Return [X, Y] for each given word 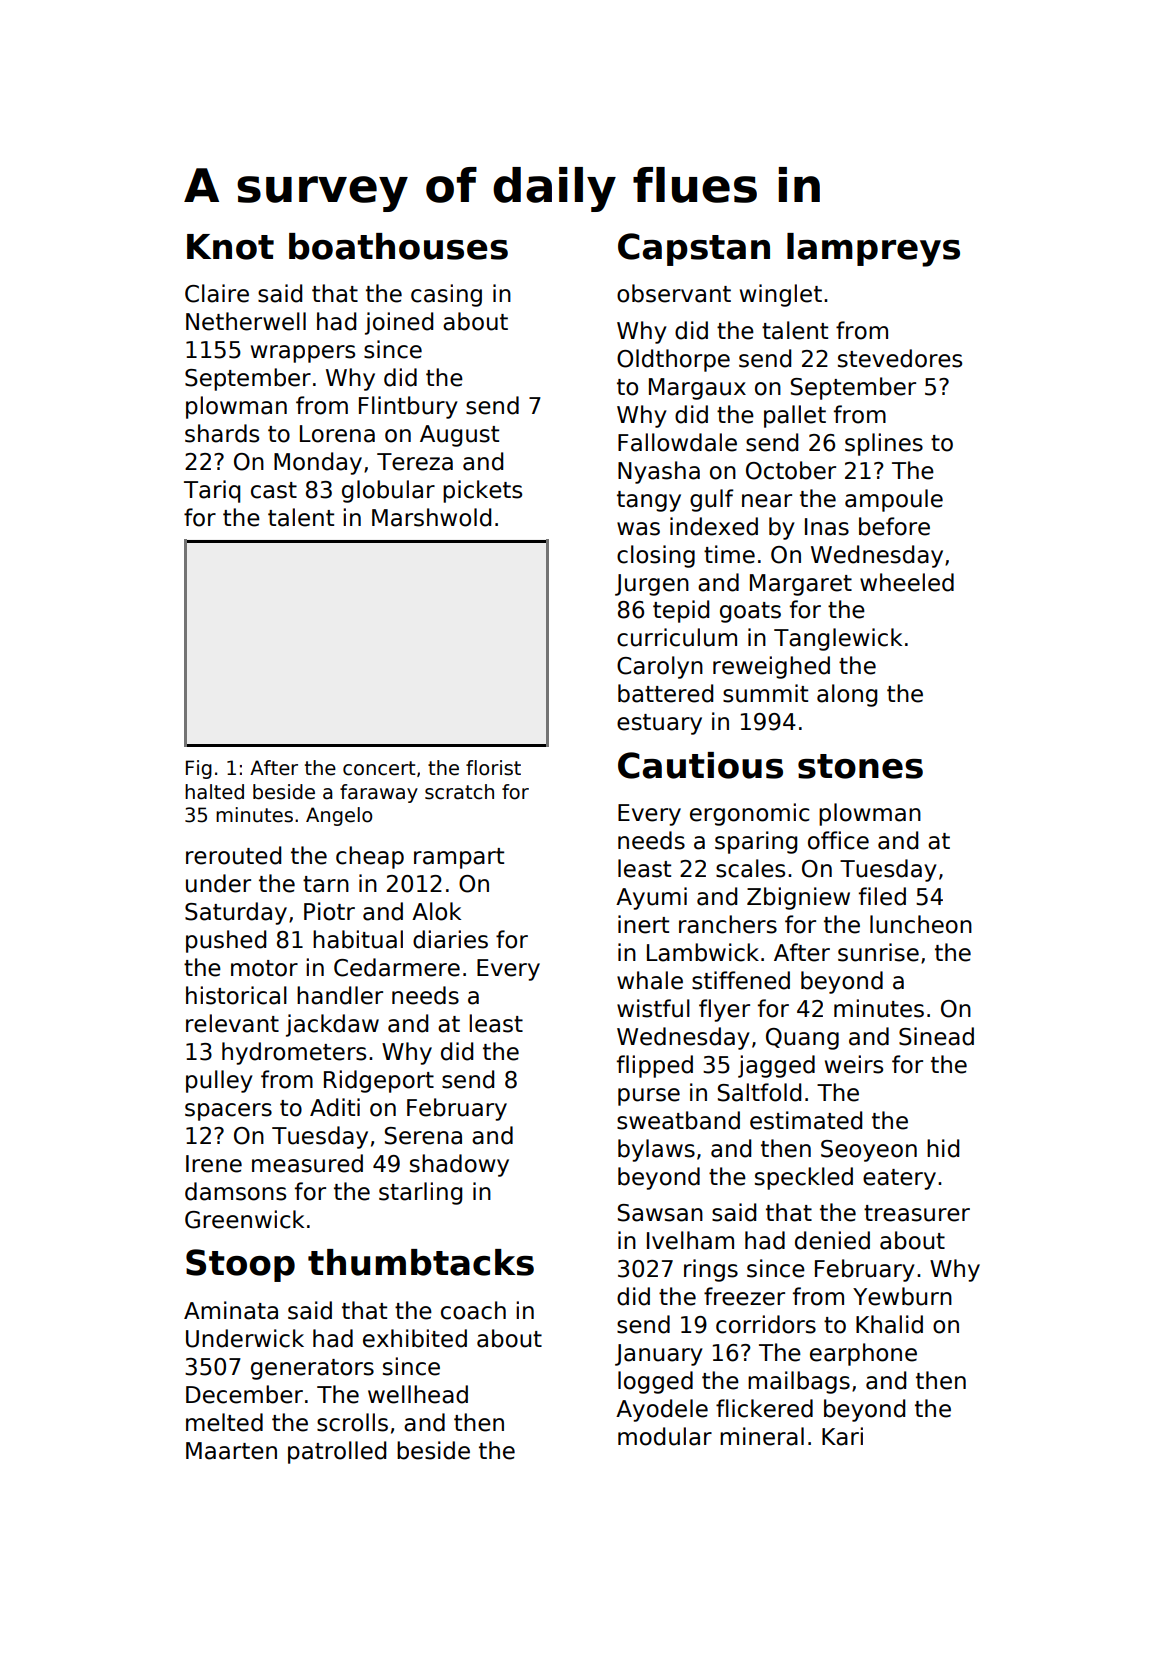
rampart [459, 858]
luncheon [921, 924]
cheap [370, 857]
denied [832, 1240]
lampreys [873, 250]
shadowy [459, 1165]
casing [446, 295]
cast [274, 490]
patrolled [337, 1452]
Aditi [335, 1107]
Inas [827, 527]
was [638, 529]
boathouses [398, 246]
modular [665, 1436]
